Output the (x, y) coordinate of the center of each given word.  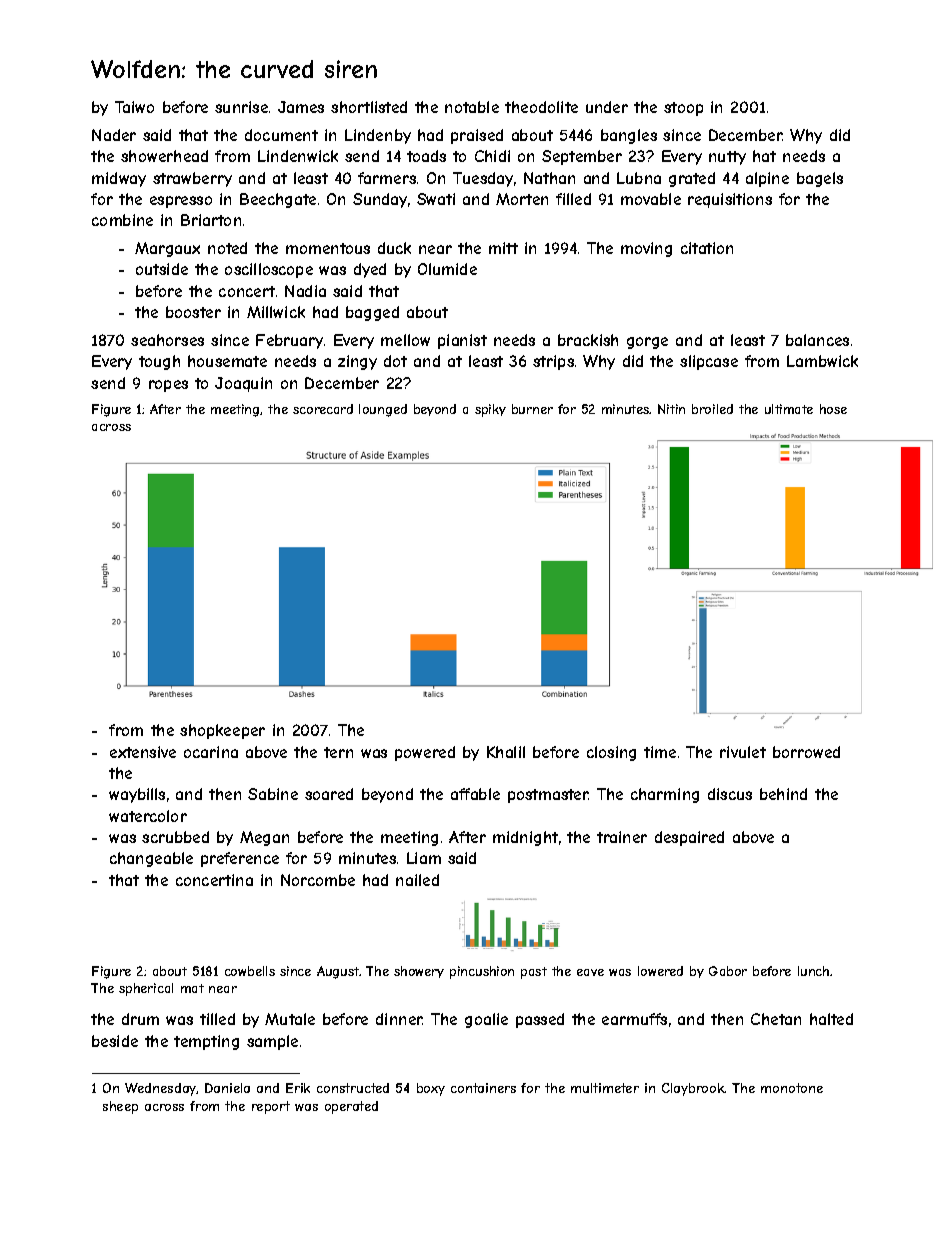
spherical (146, 989)
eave (590, 972)
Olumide (447, 269)
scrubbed (175, 837)
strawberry (192, 179)
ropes (168, 386)
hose (833, 409)
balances (817, 340)
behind (783, 794)
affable (475, 794)
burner (532, 409)
